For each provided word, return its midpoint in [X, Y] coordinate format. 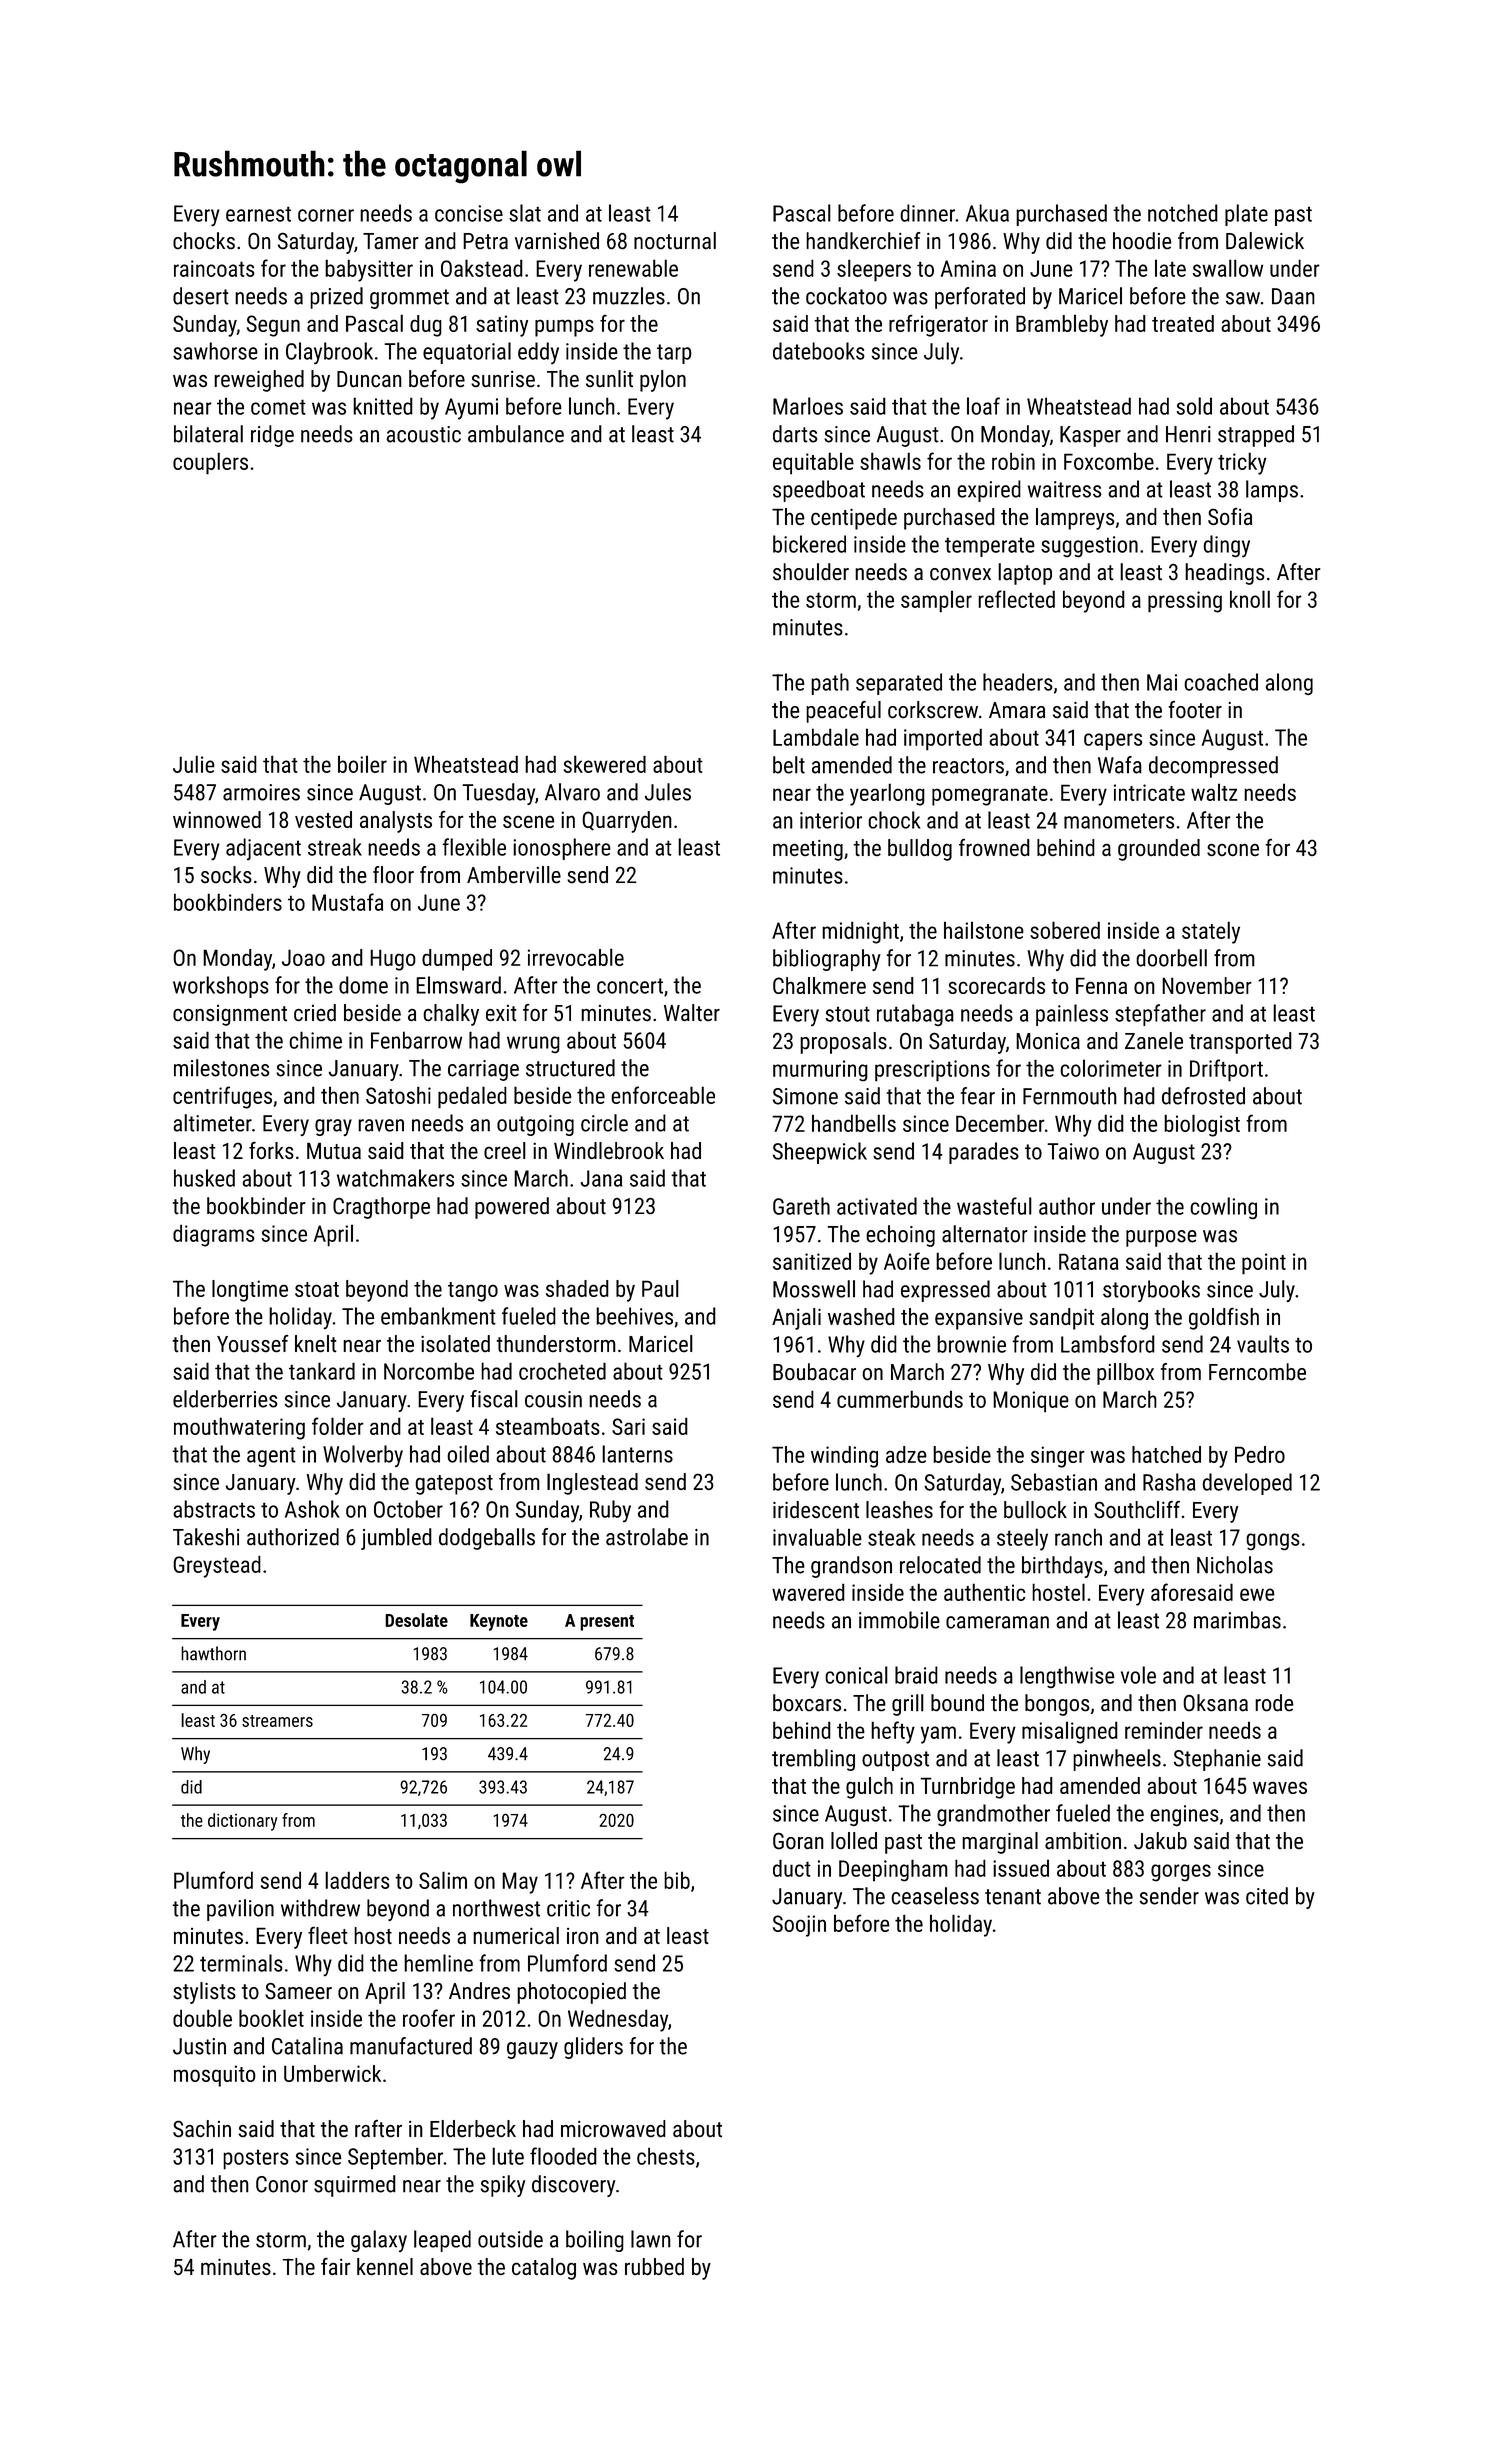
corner [326, 215]
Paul [660, 1288]
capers [1113, 742]
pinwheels [1117, 1760]
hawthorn [213, 1653]
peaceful [843, 712]
